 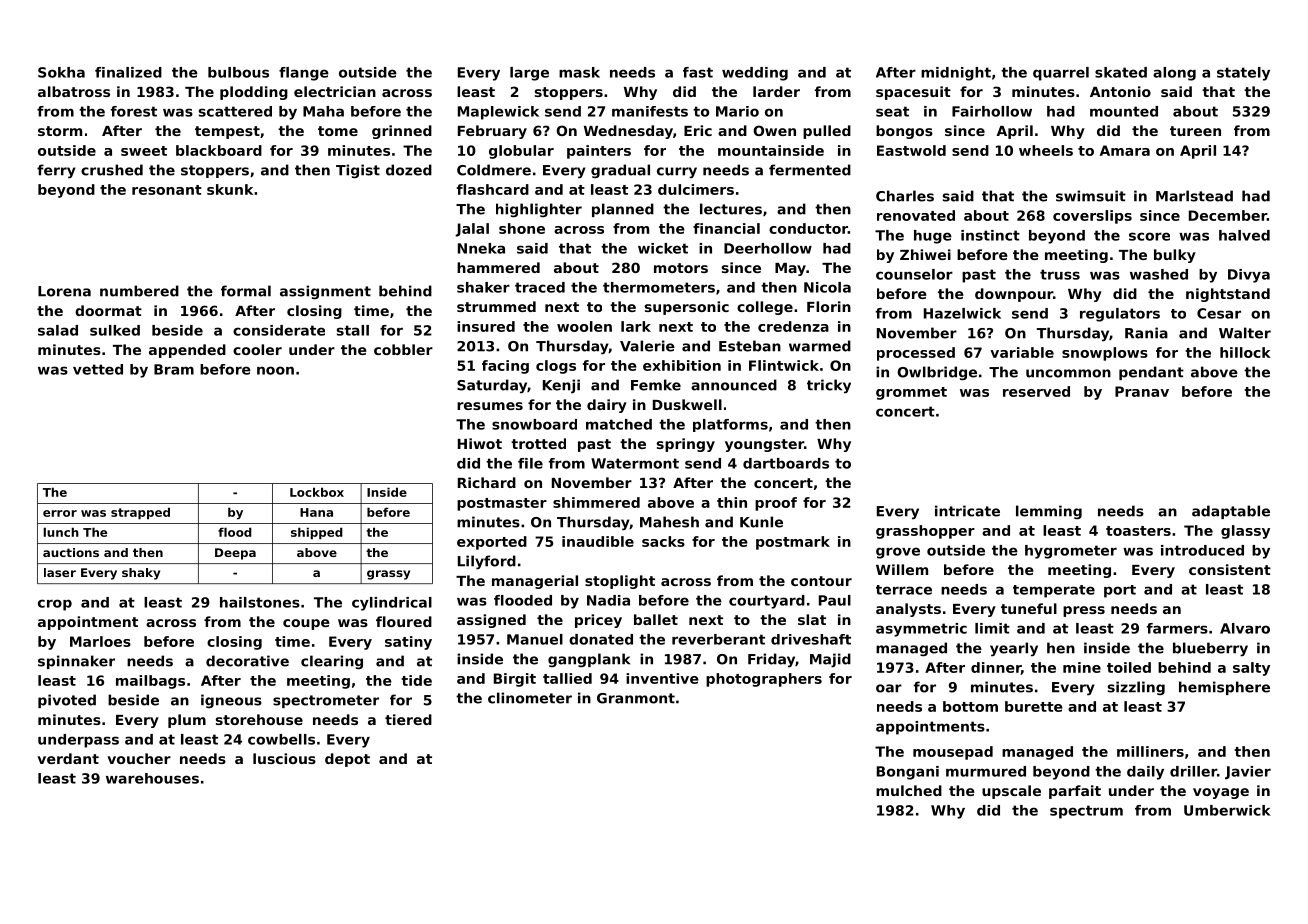 I want to click on warehouses, so click(x=152, y=778).
